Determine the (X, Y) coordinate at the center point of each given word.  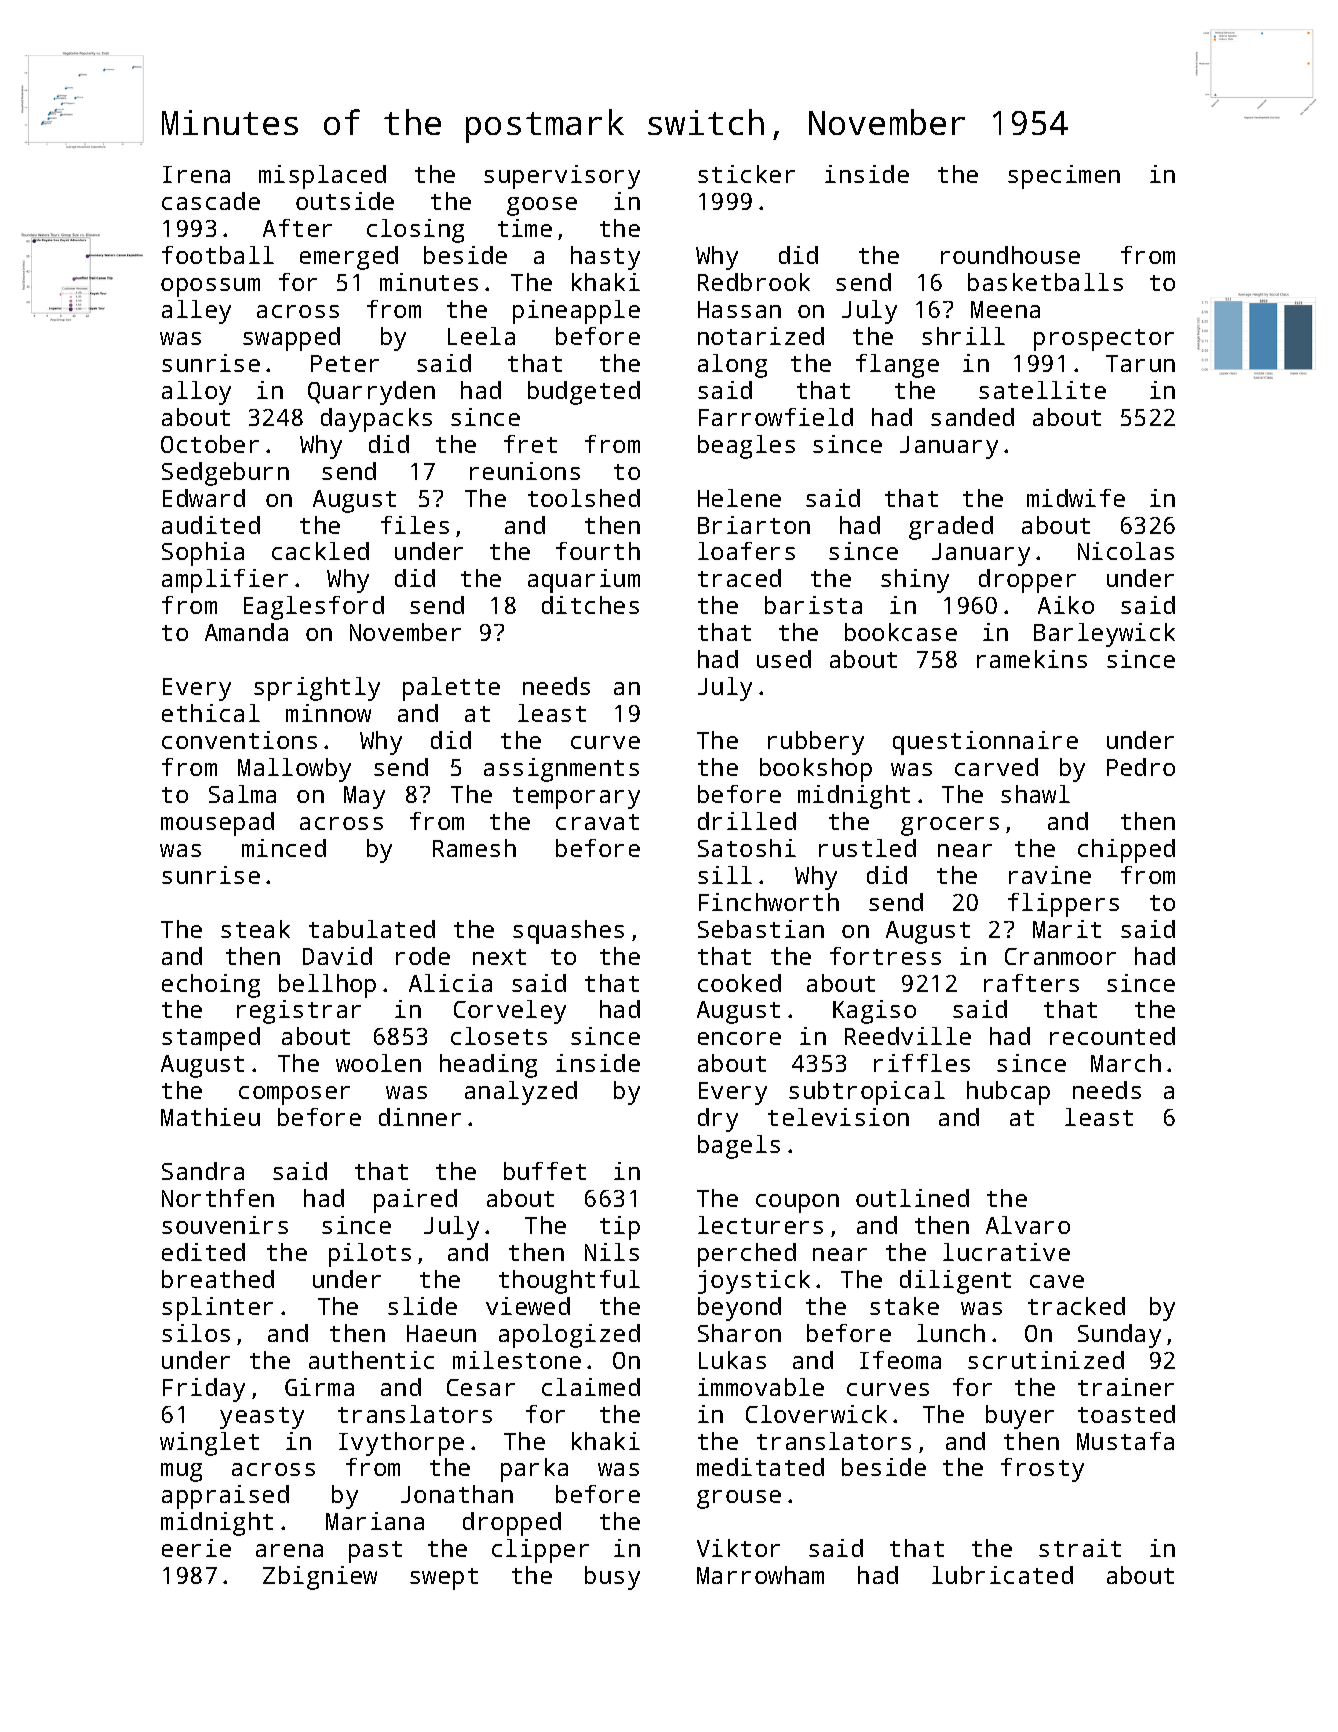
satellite (1042, 390)
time (525, 228)
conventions (239, 740)
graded (951, 528)
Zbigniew (320, 1578)
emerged (349, 258)
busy (612, 1578)
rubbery (816, 743)
